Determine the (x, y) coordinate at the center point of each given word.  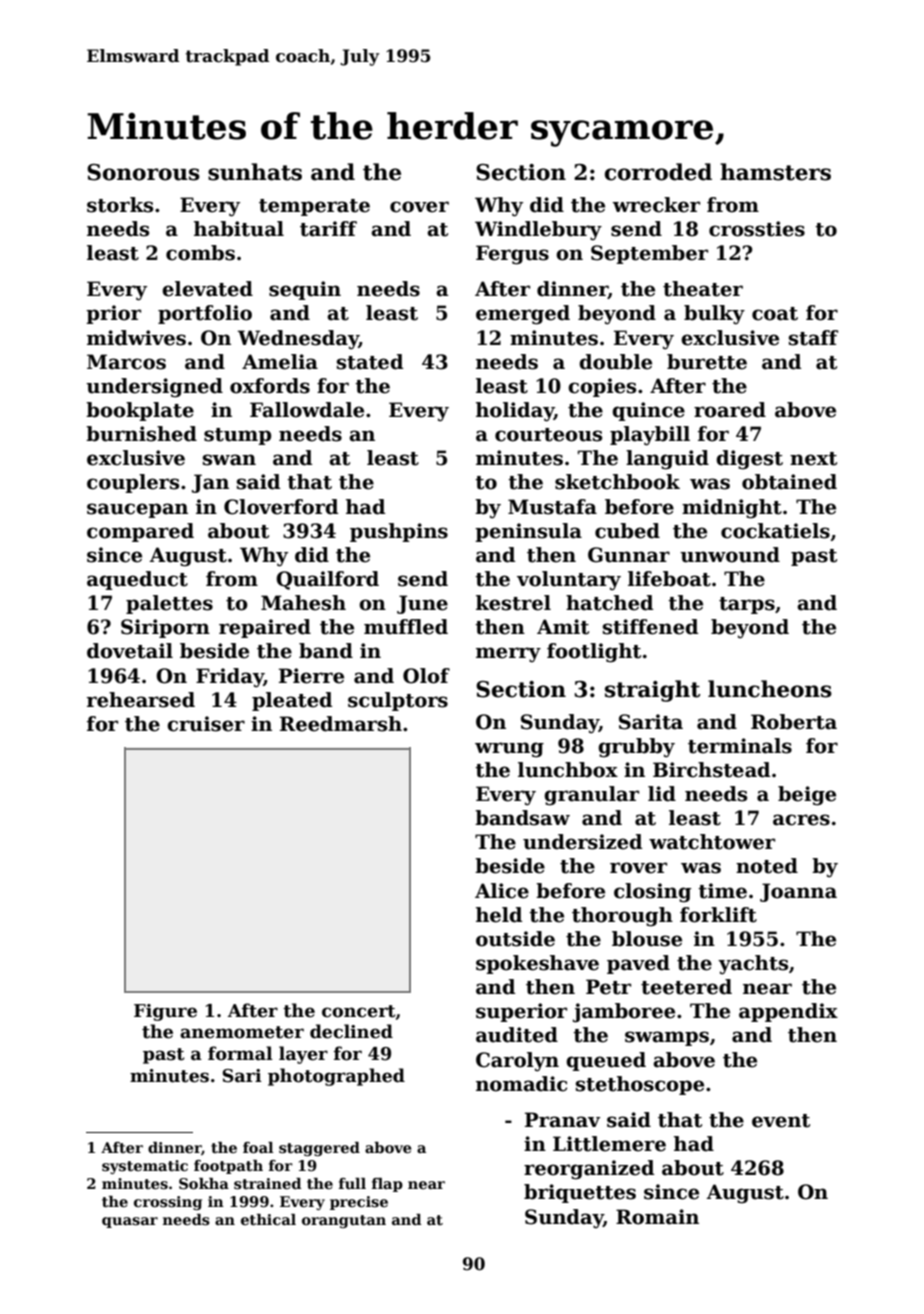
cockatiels (775, 531)
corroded (658, 172)
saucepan (137, 510)
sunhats (255, 172)
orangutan (344, 1221)
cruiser (206, 724)
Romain (657, 1217)
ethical (268, 1219)
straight (652, 691)
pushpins (399, 532)
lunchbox (568, 770)
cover (419, 207)
